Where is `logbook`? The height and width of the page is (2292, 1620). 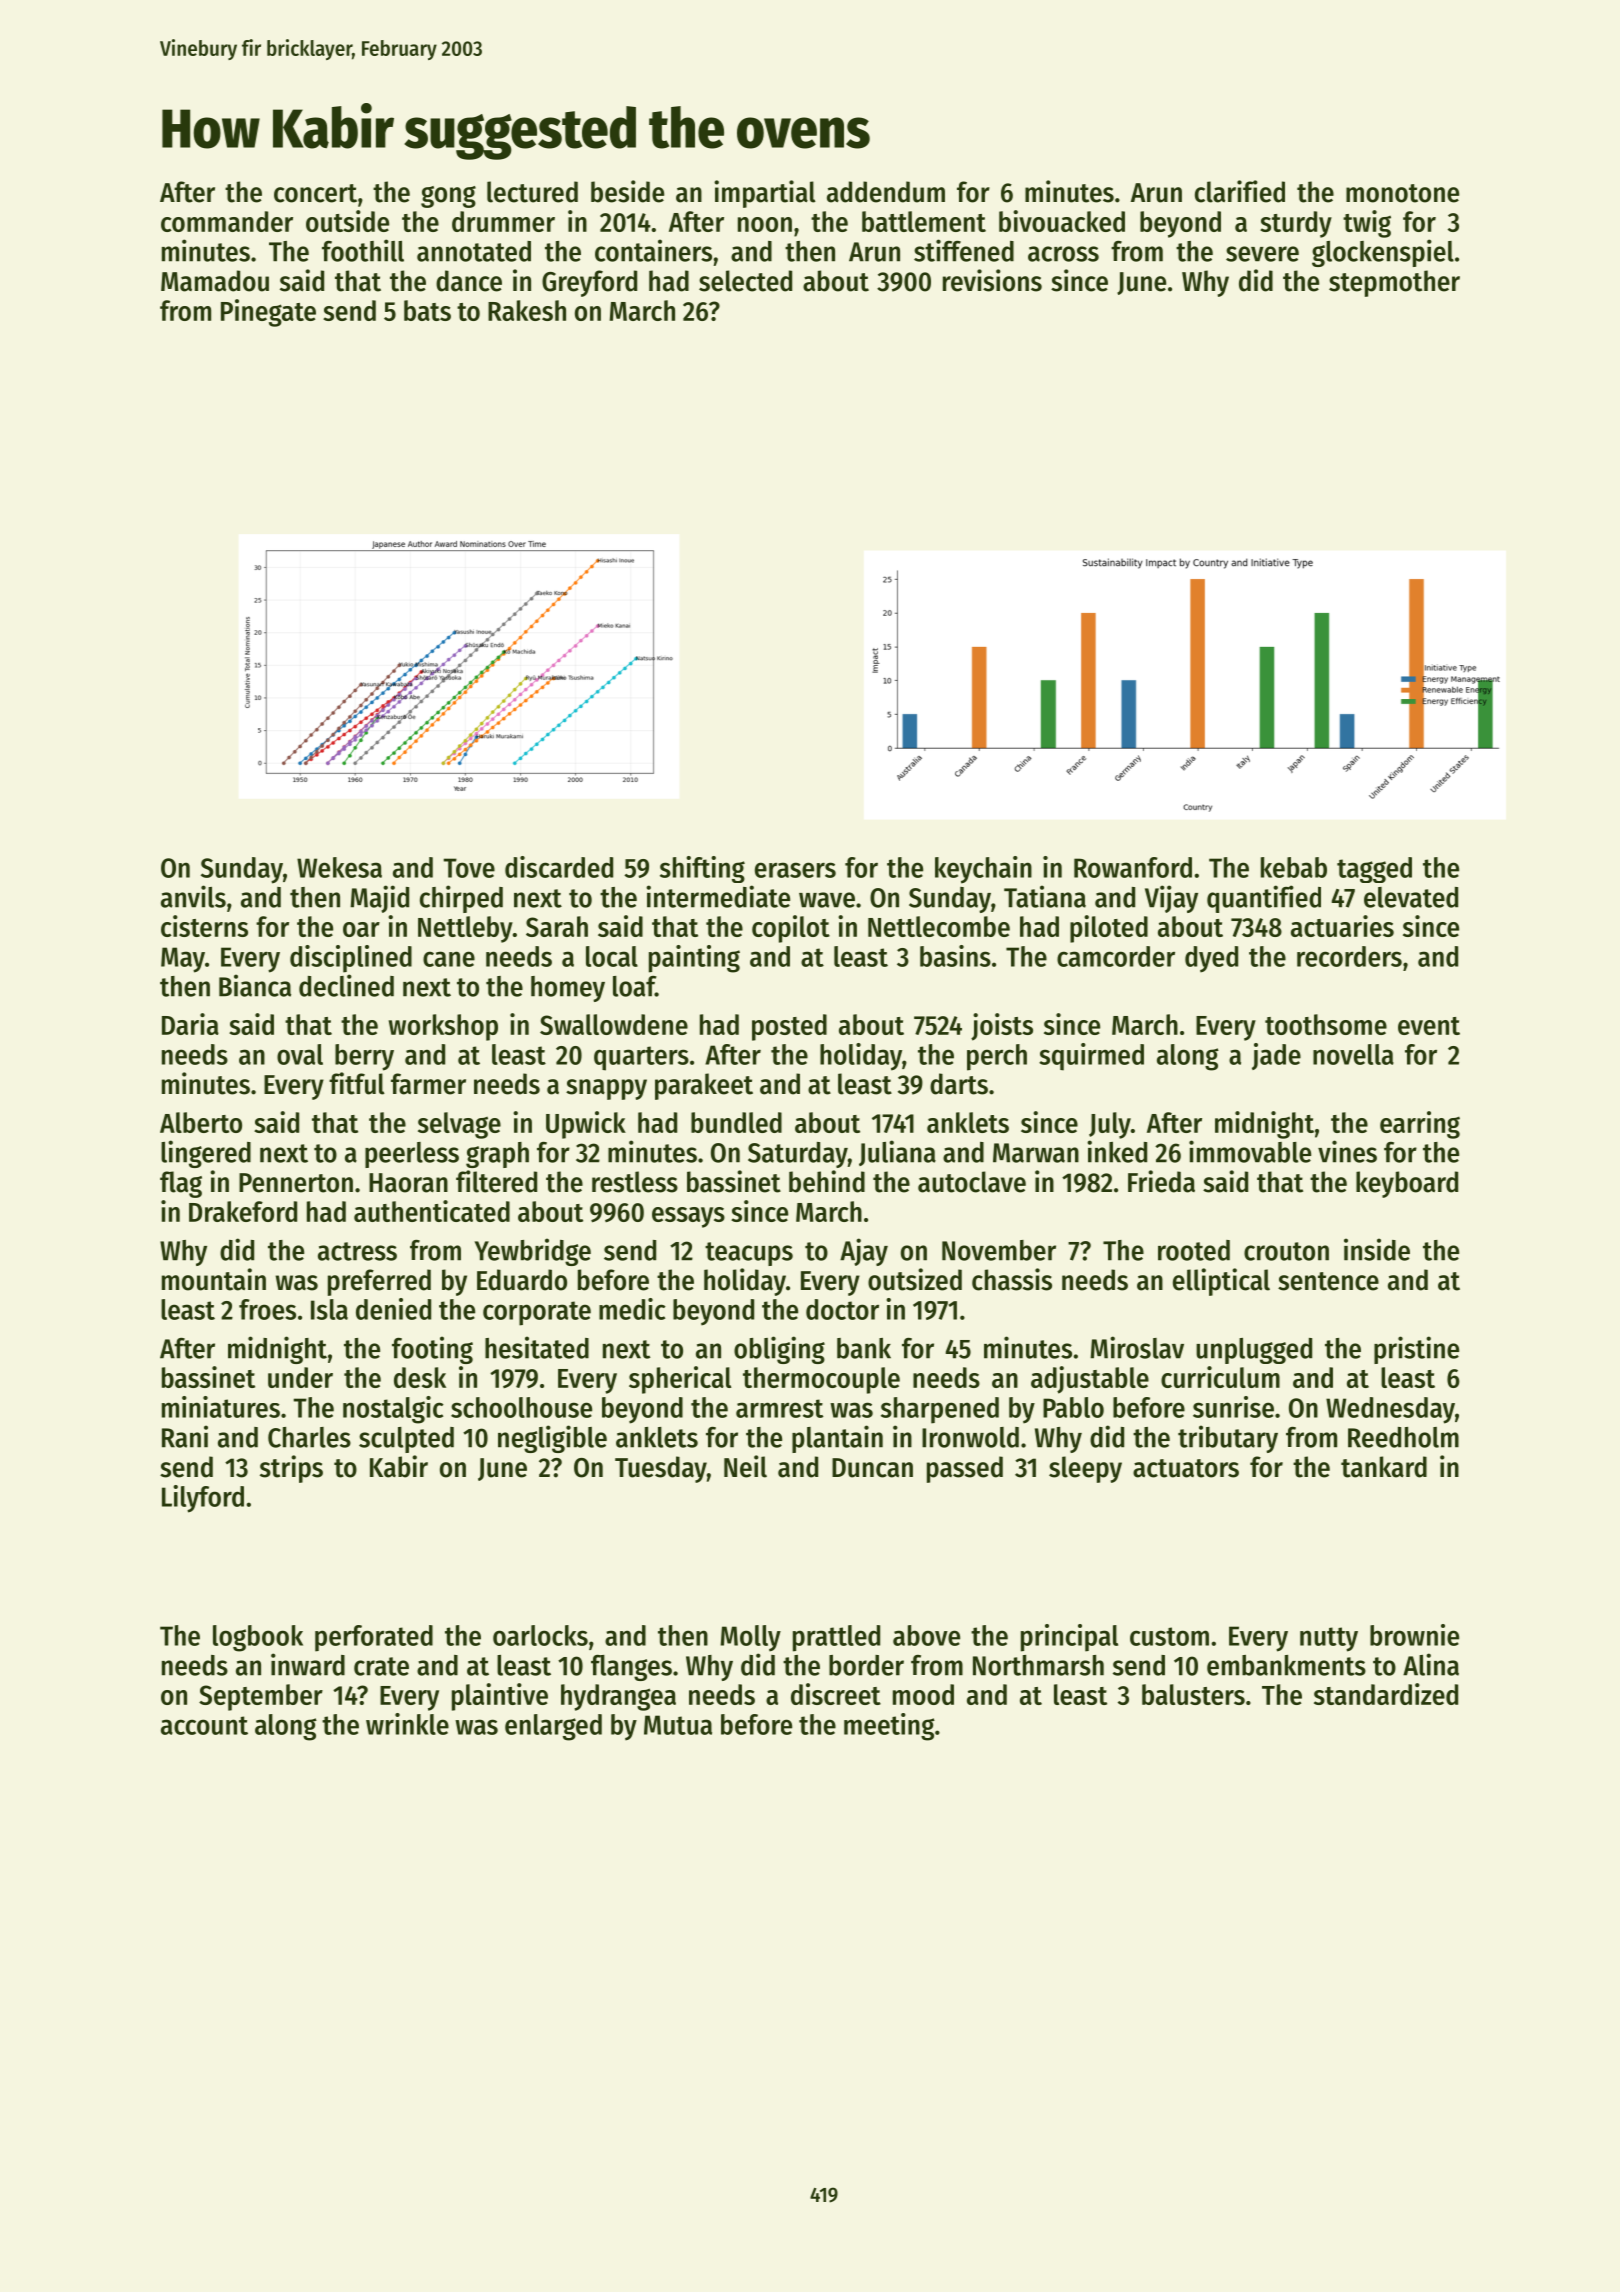
logbook is located at coordinates (258, 1638).
